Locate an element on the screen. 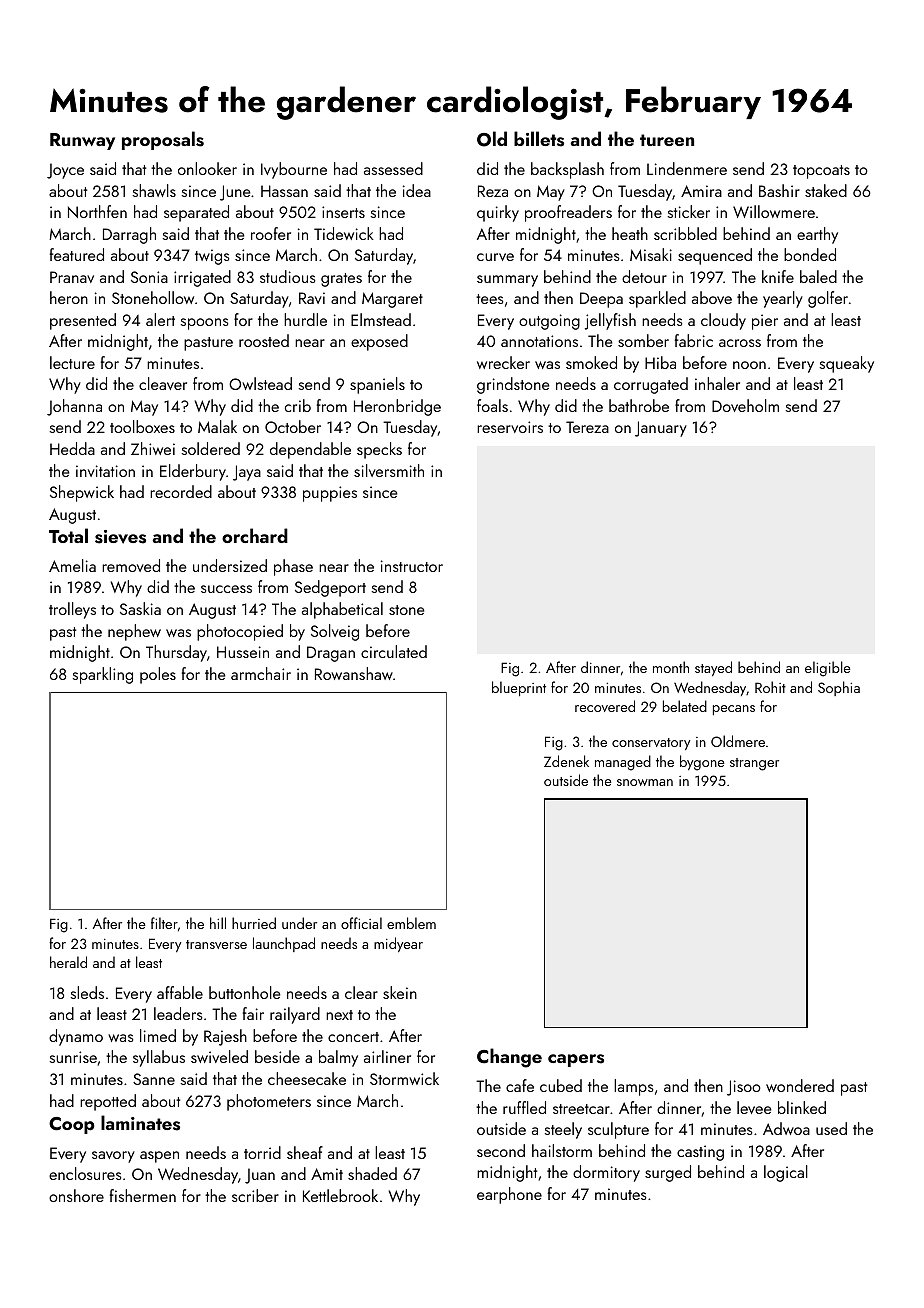 The width and height of the screenshot is (924, 1308). stranger is located at coordinates (754, 764).
